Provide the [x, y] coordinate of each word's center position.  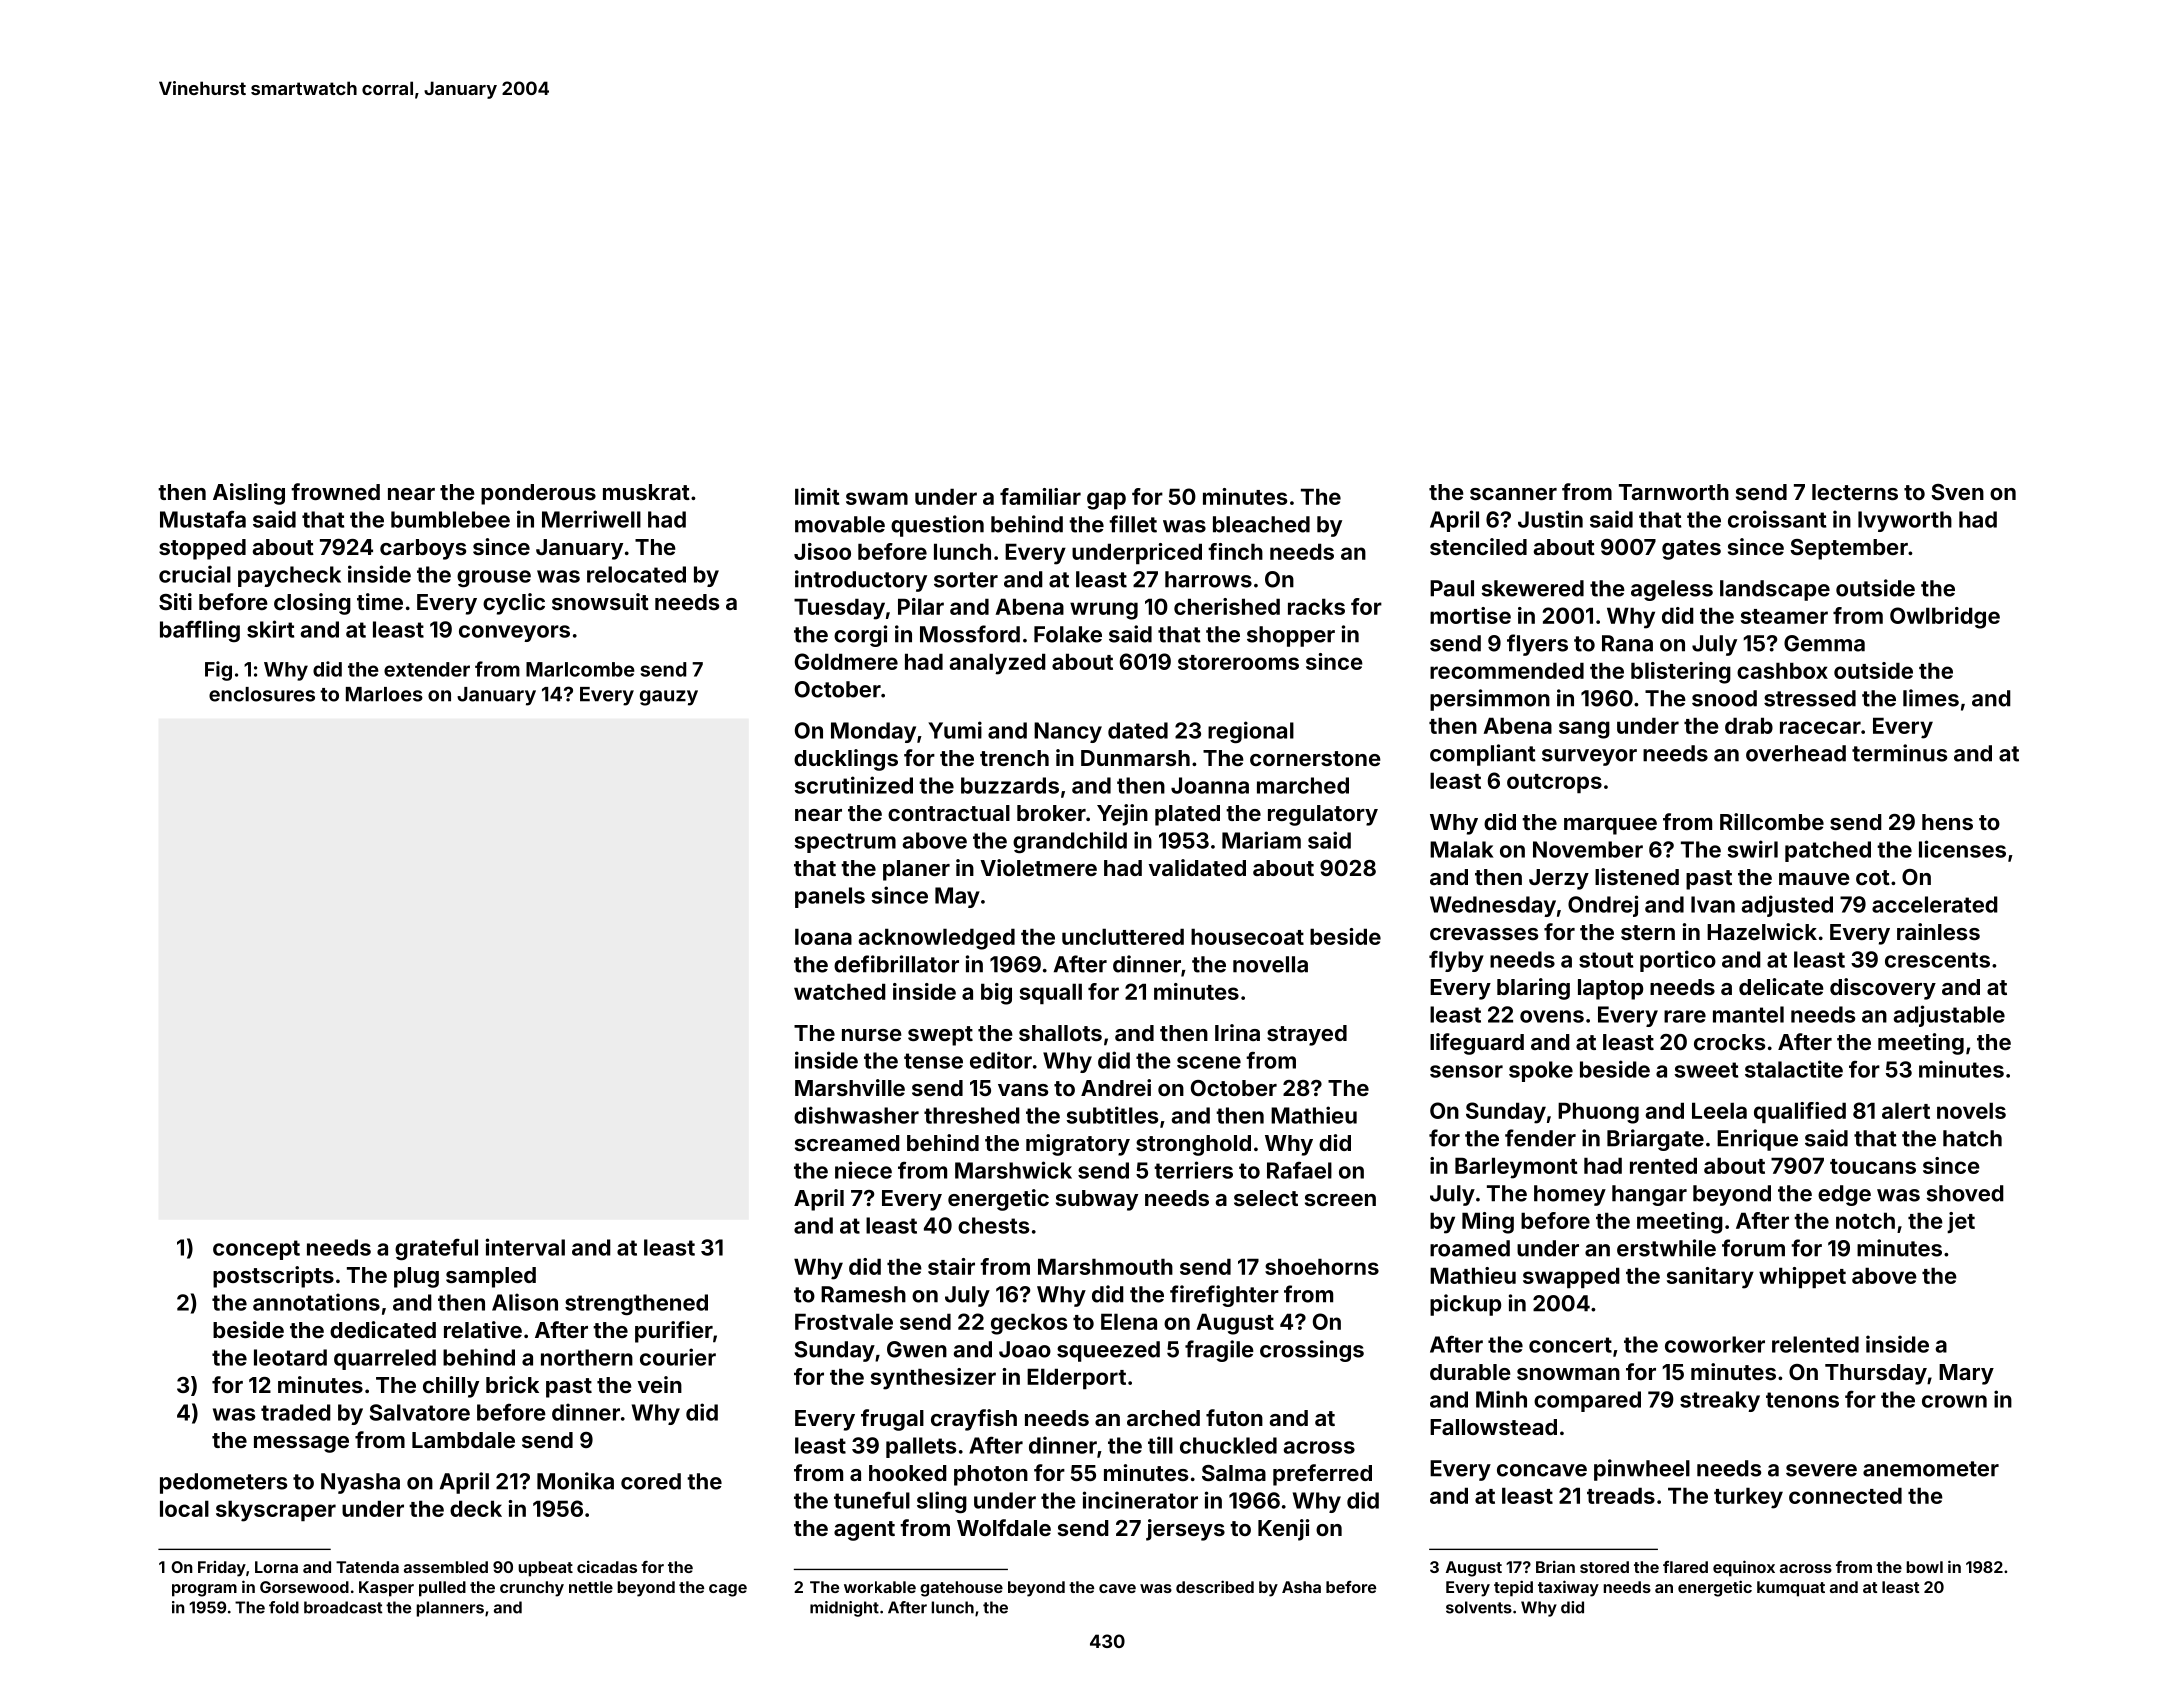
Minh [1501, 1399]
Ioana [823, 936]
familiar [1040, 496]
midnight [844, 1609]
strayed [1307, 1035]
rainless [1938, 931]
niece [863, 1170]
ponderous [538, 494]
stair [951, 1266]
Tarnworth [1674, 492]
